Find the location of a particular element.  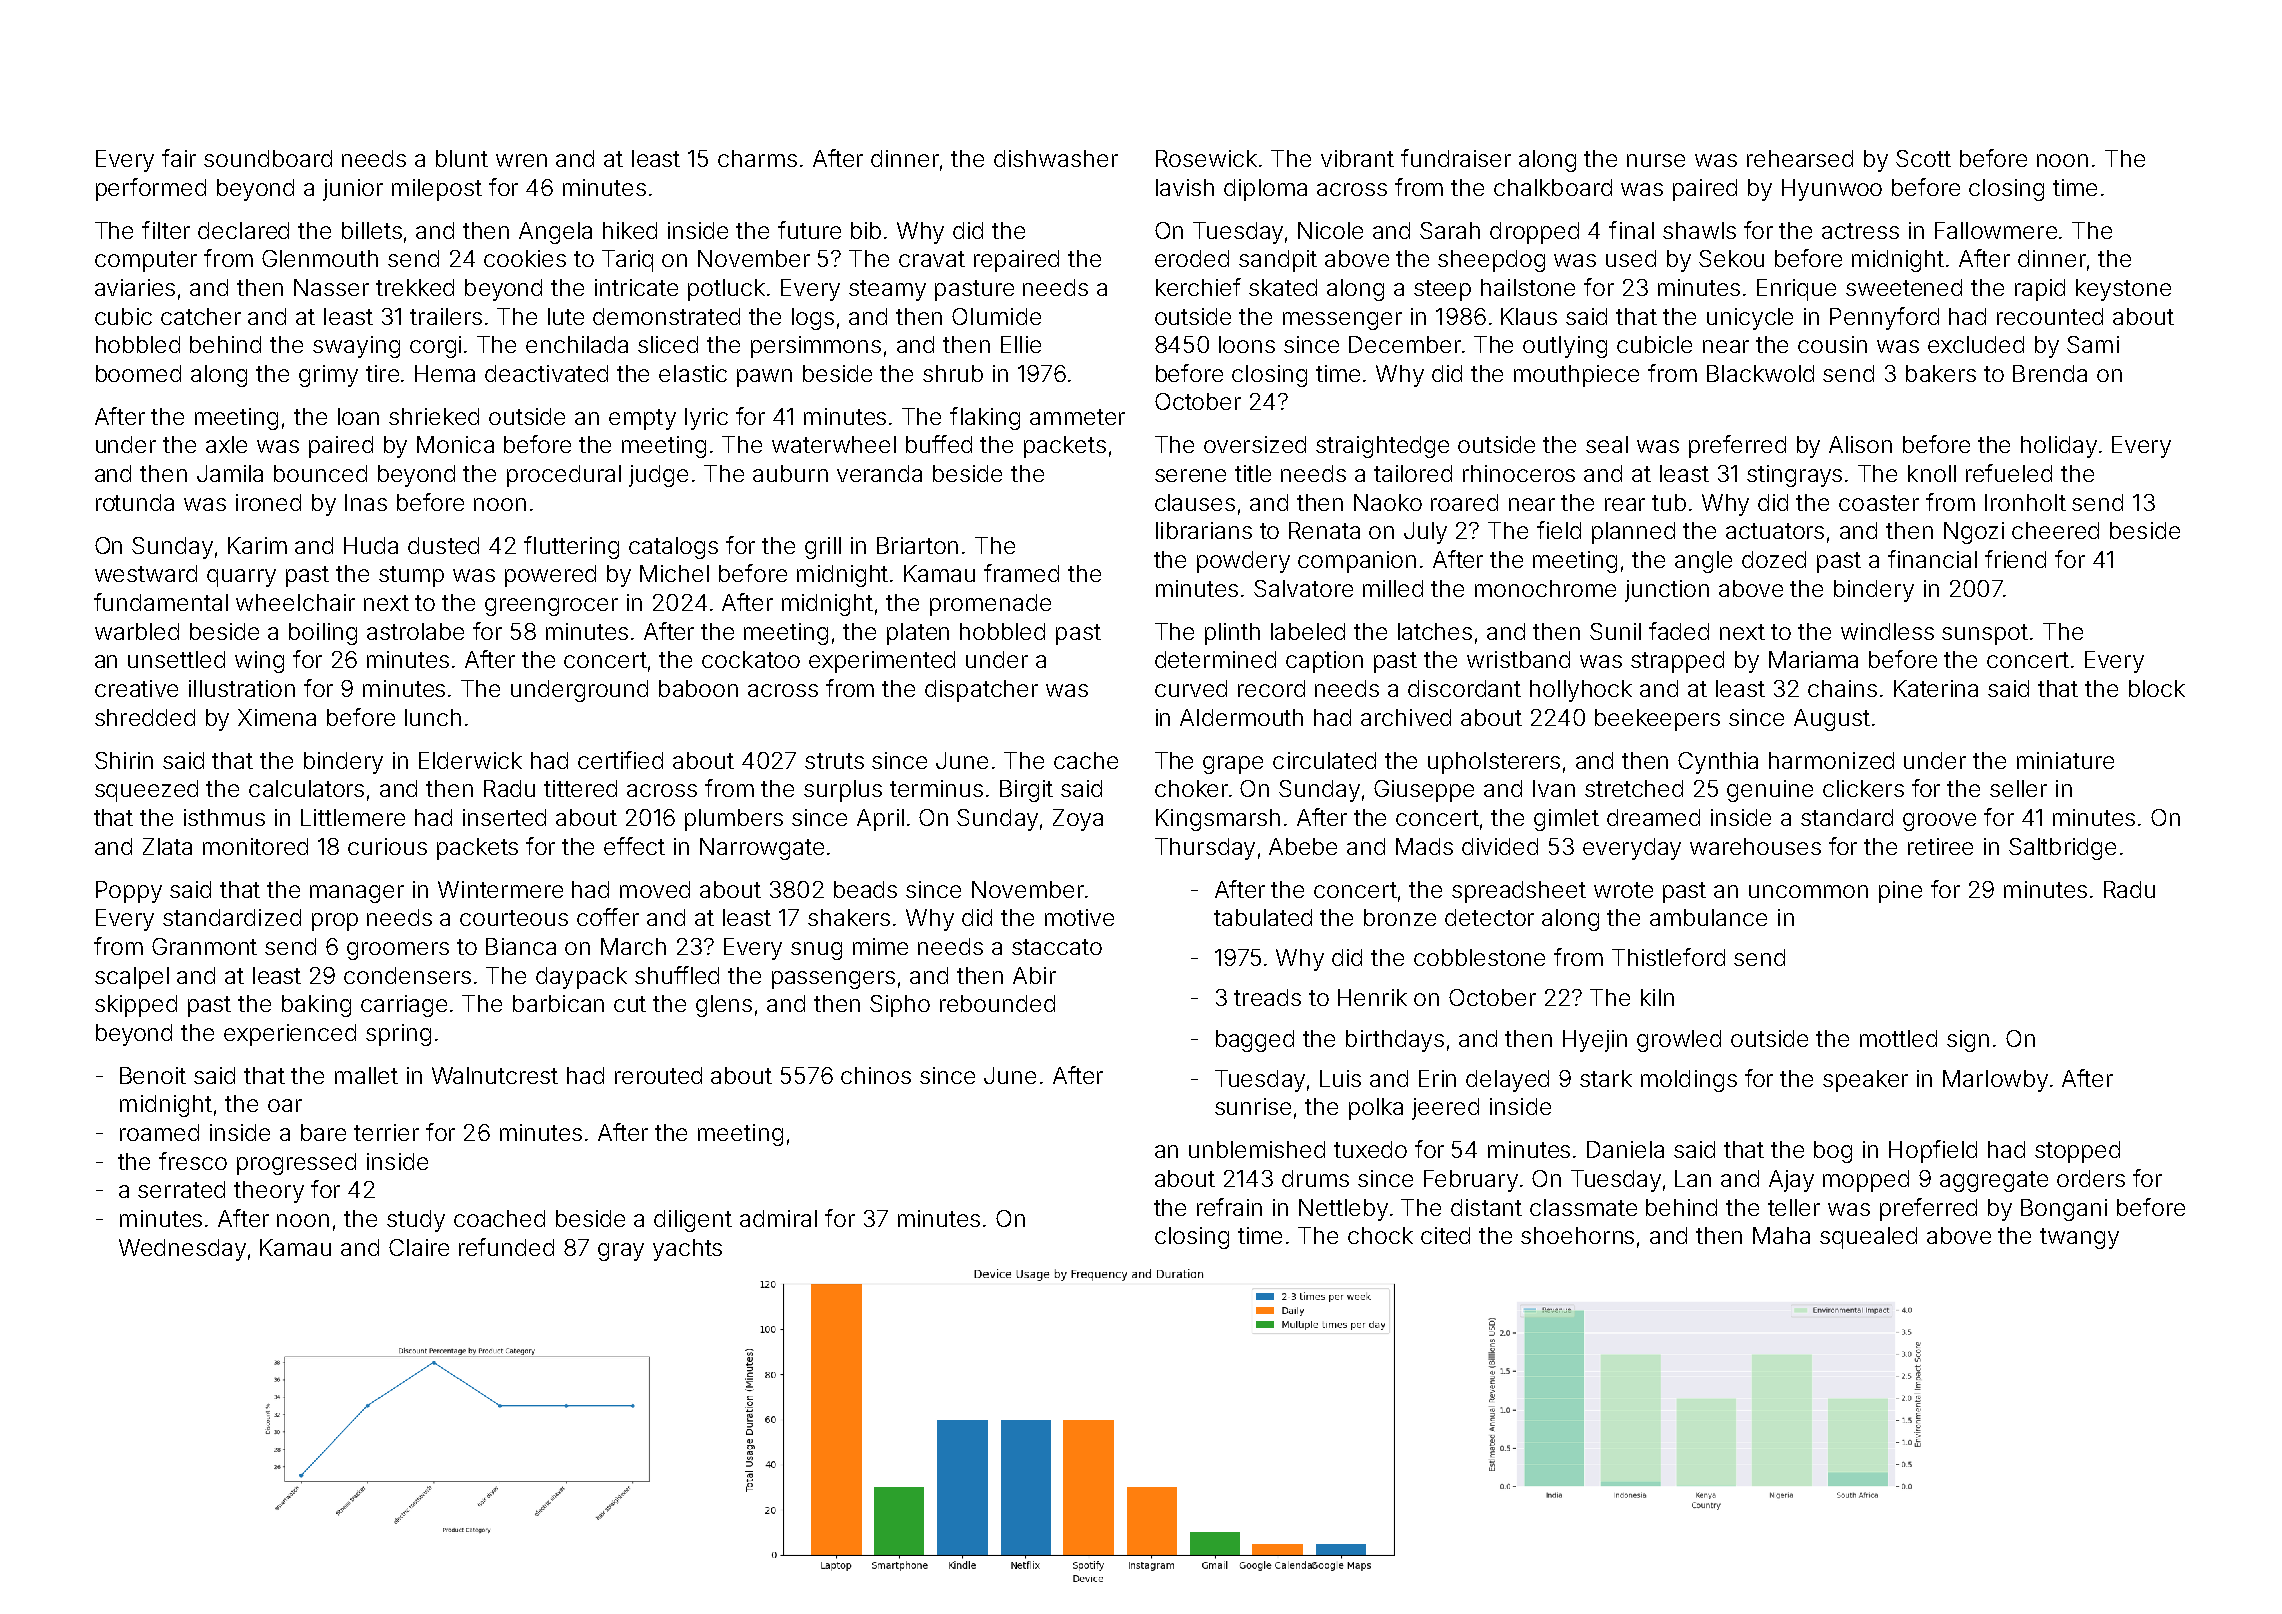

companion is located at coordinates (1357, 562).
